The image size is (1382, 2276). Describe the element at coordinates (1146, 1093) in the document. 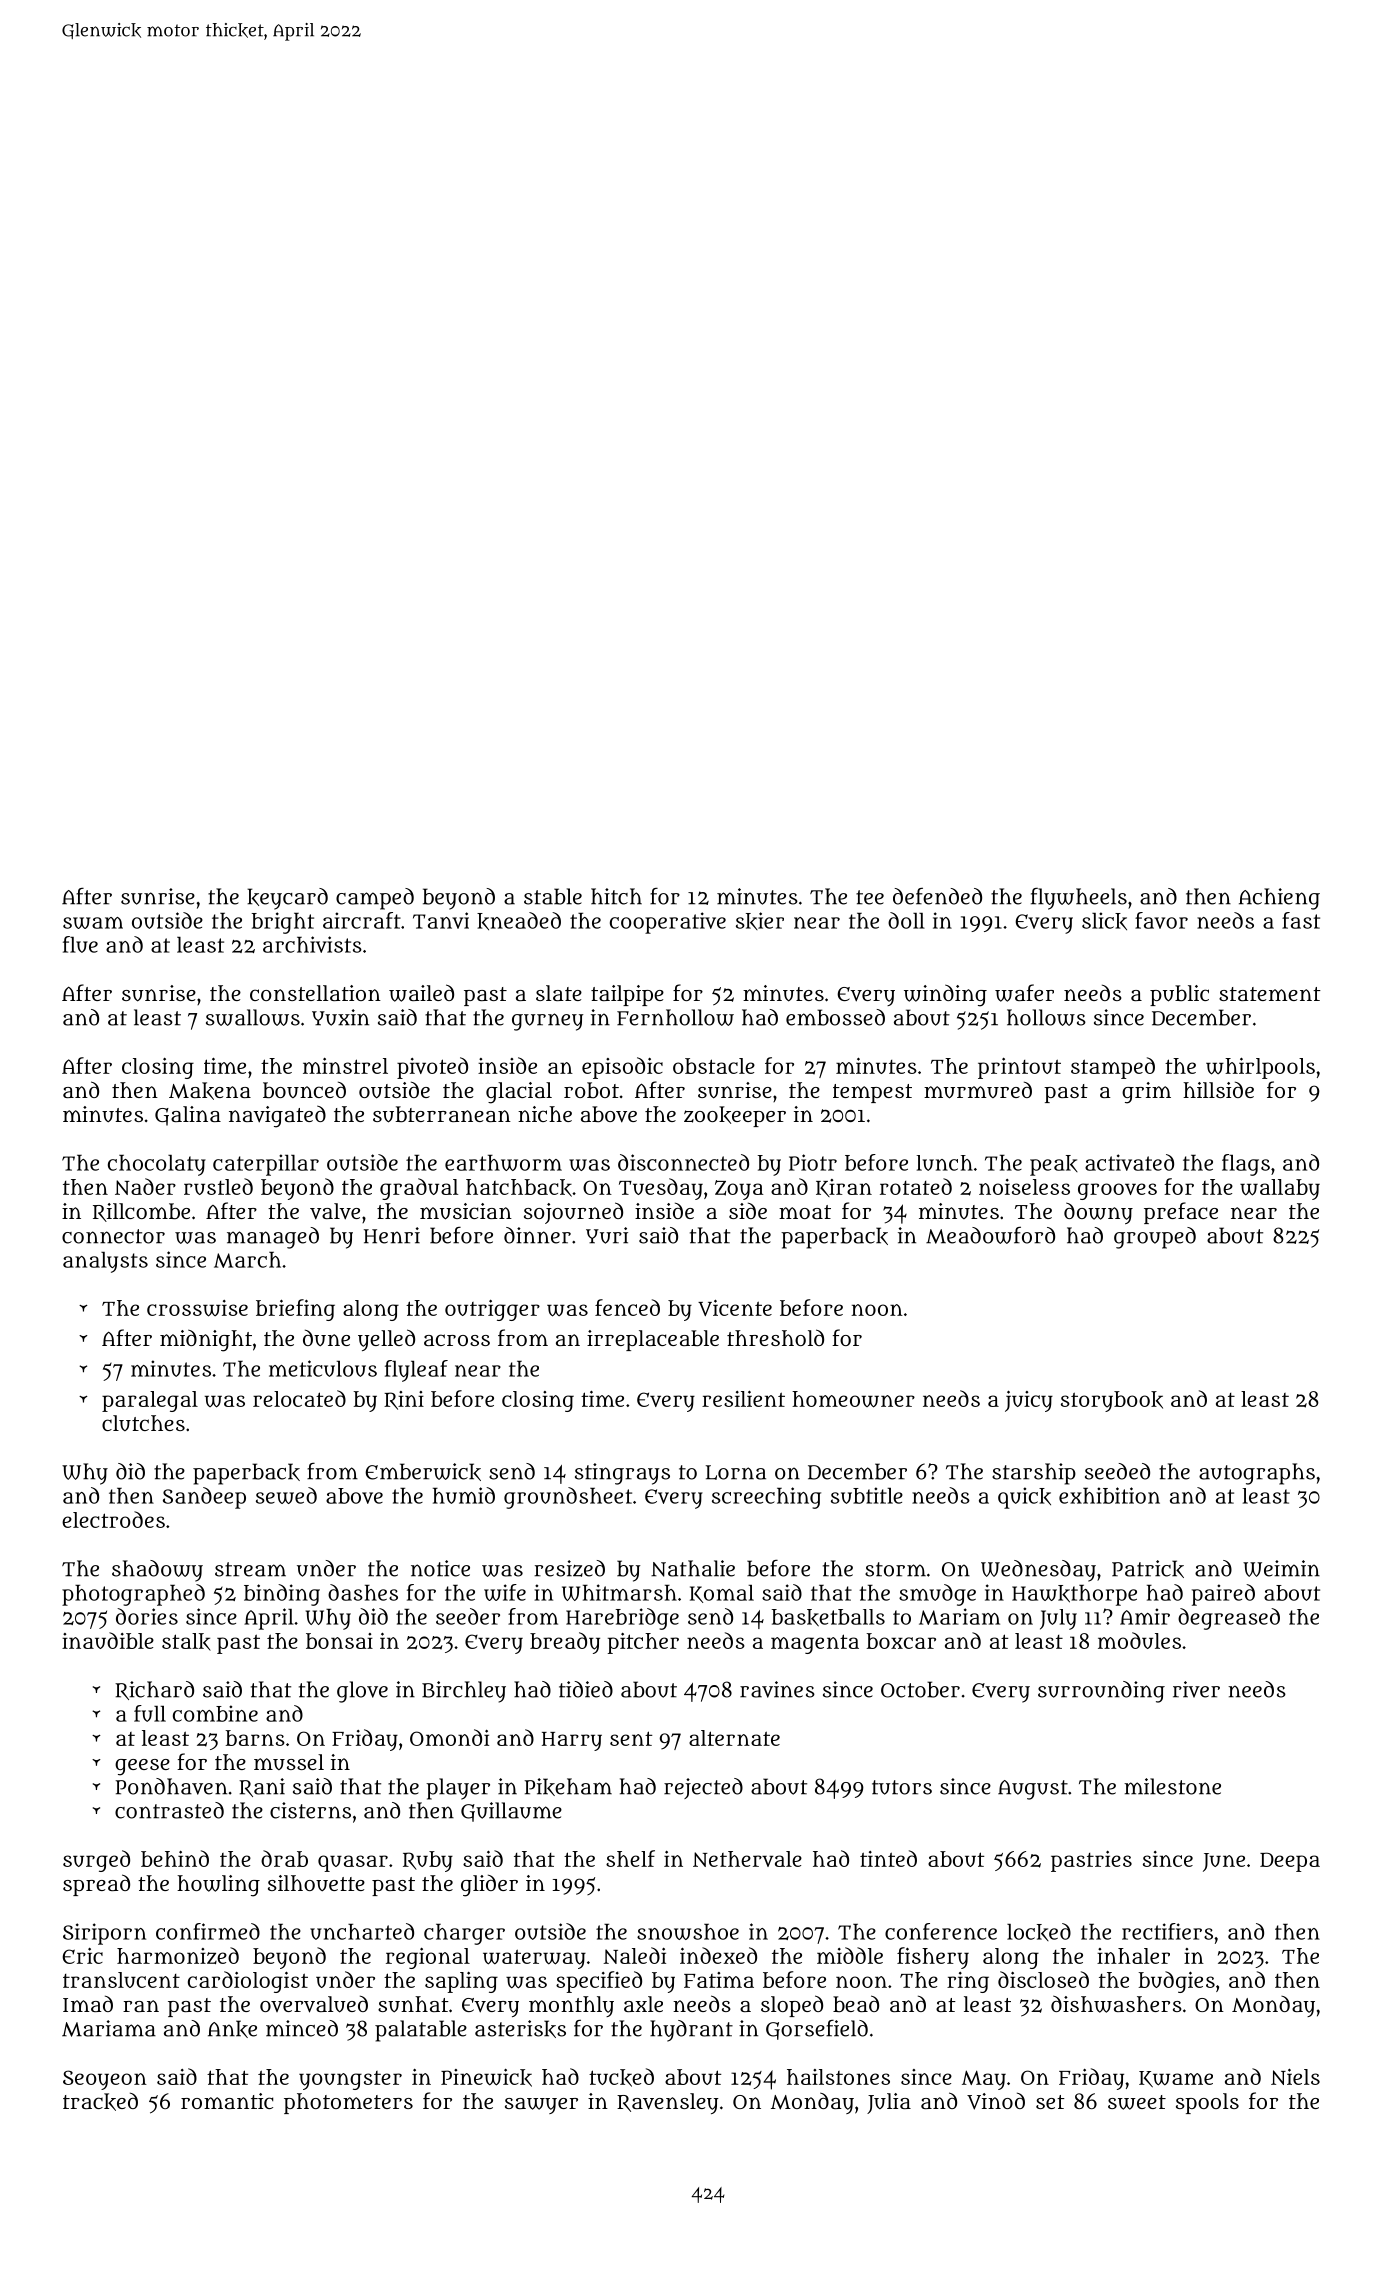

I see `grim` at that location.
